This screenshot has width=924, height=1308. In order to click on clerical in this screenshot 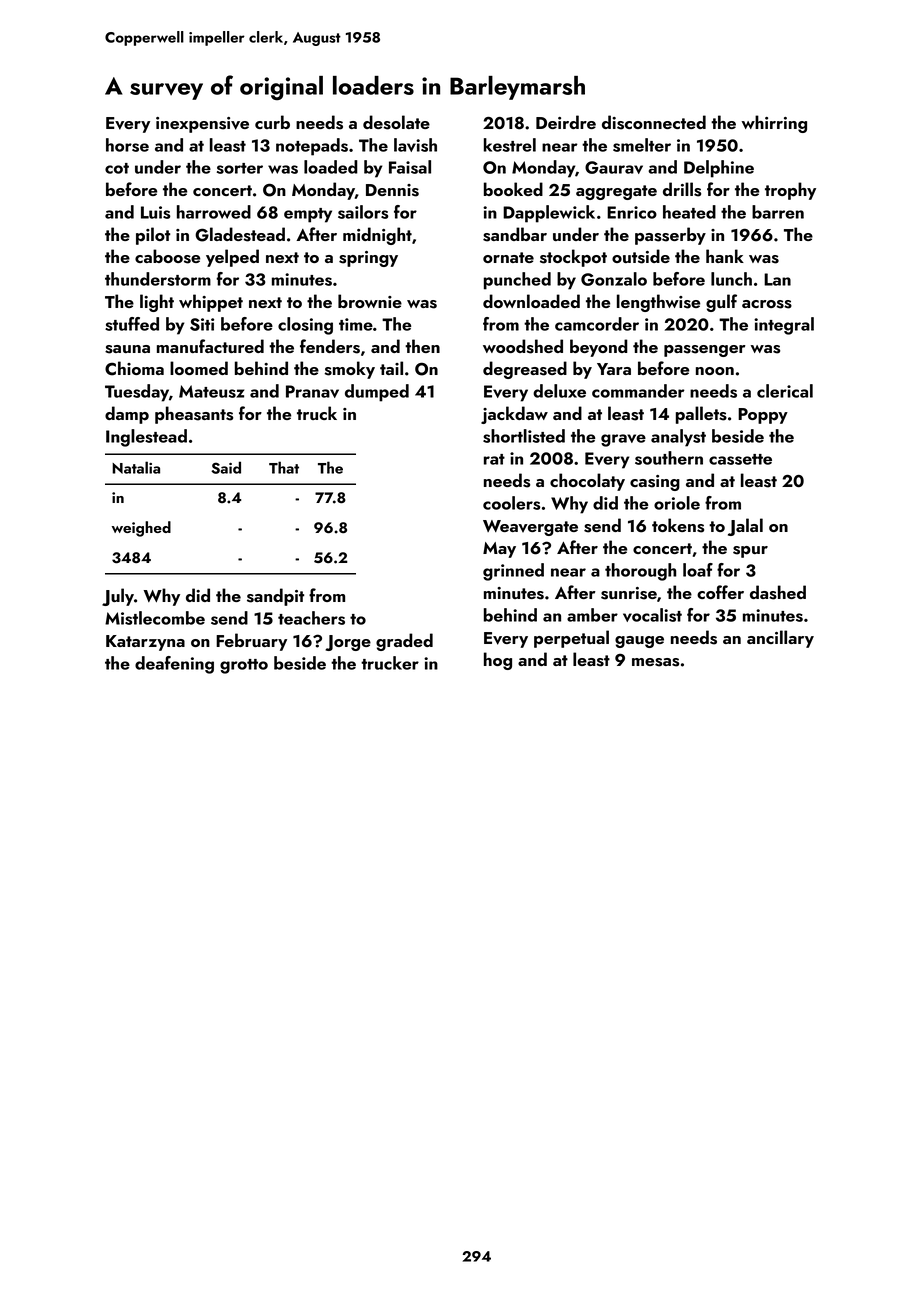, I will do `click(785, 391)`.
